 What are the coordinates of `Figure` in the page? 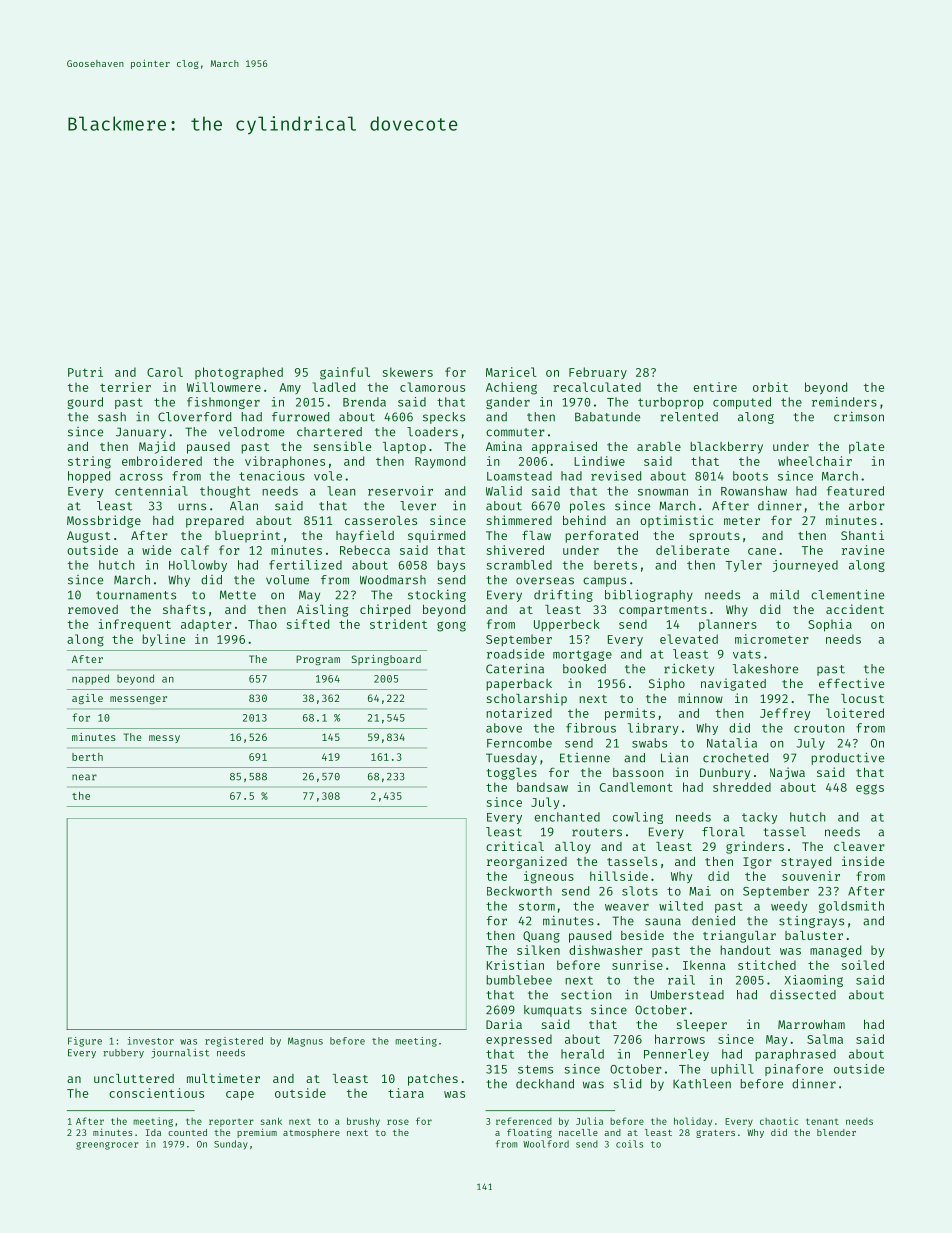 It's located at (85, 1042).
